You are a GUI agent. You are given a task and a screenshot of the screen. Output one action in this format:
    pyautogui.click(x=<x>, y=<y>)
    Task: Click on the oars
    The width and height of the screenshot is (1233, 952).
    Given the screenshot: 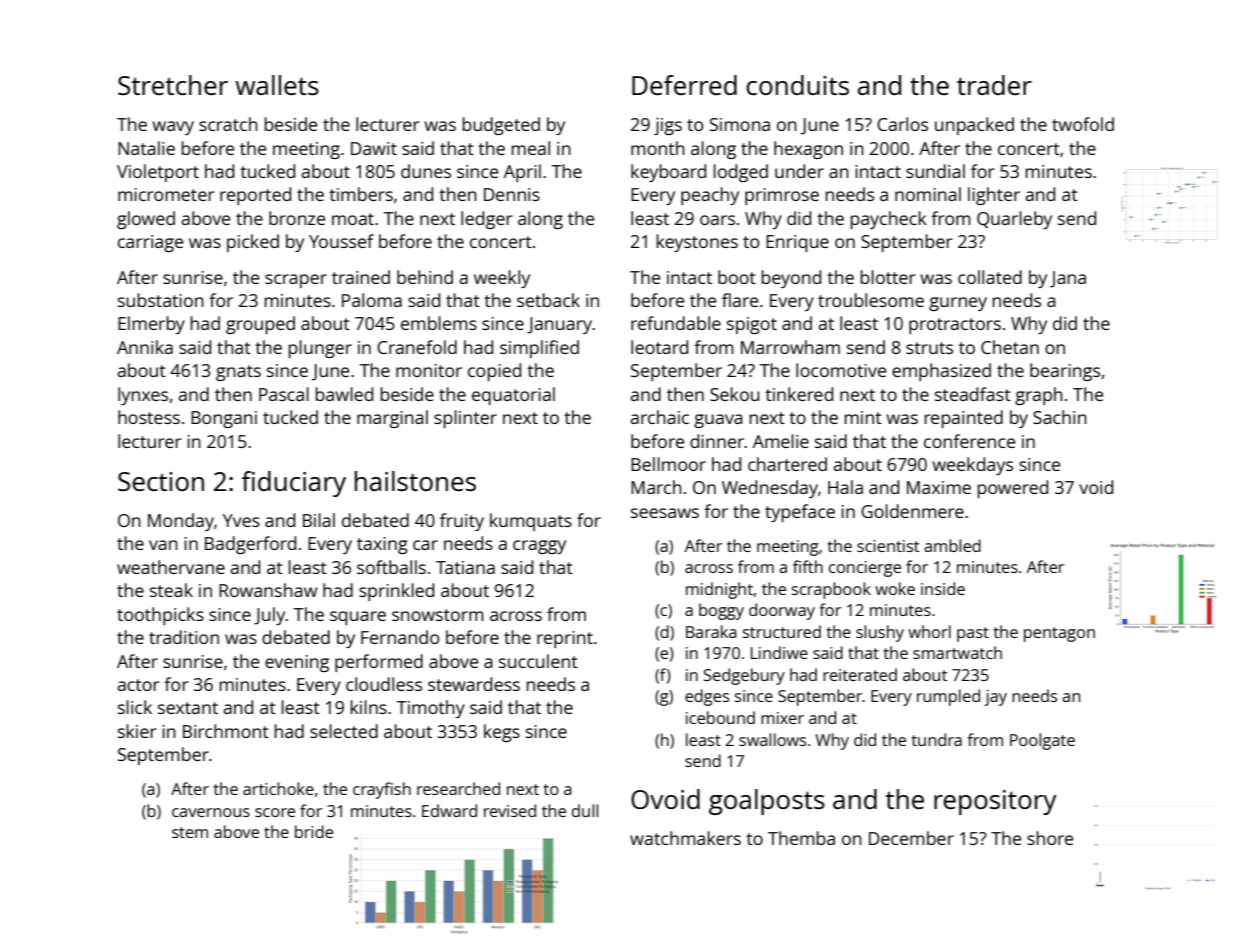 What is the action you would take?
    pyautogui.click(x=717, y=220)
